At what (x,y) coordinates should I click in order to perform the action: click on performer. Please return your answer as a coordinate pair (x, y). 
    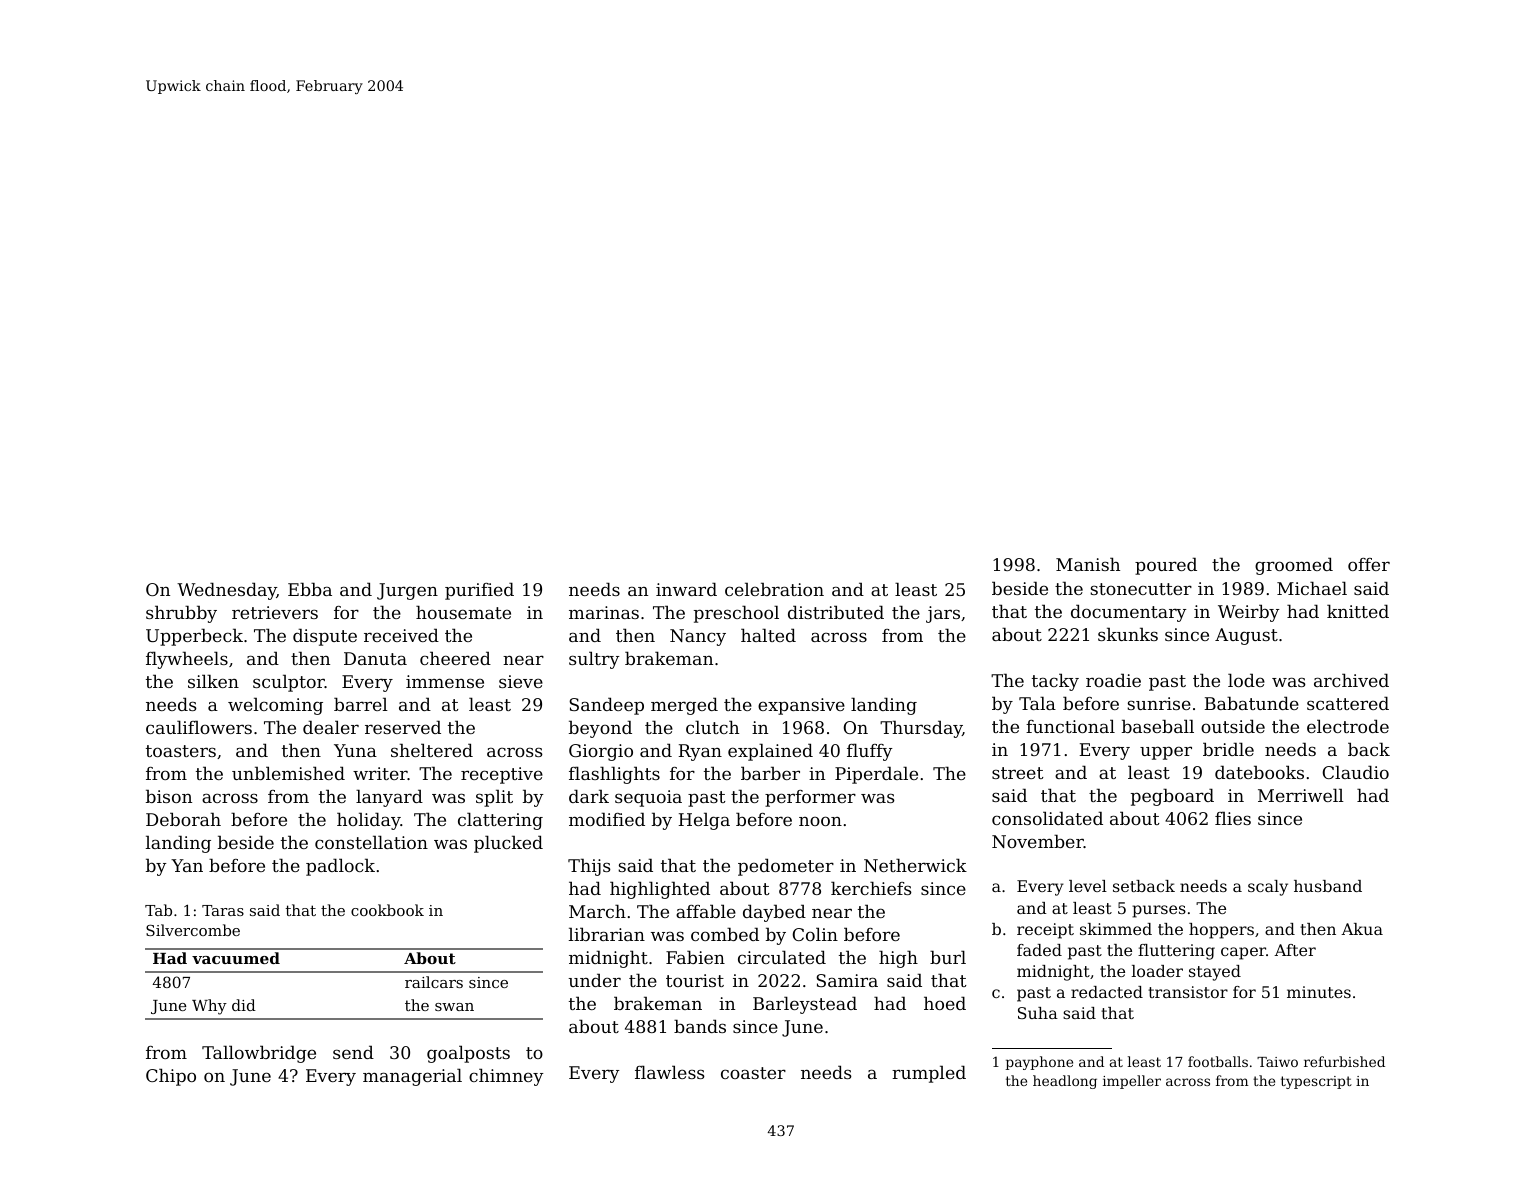
    Looking at the image, I should click on (810, 798).
